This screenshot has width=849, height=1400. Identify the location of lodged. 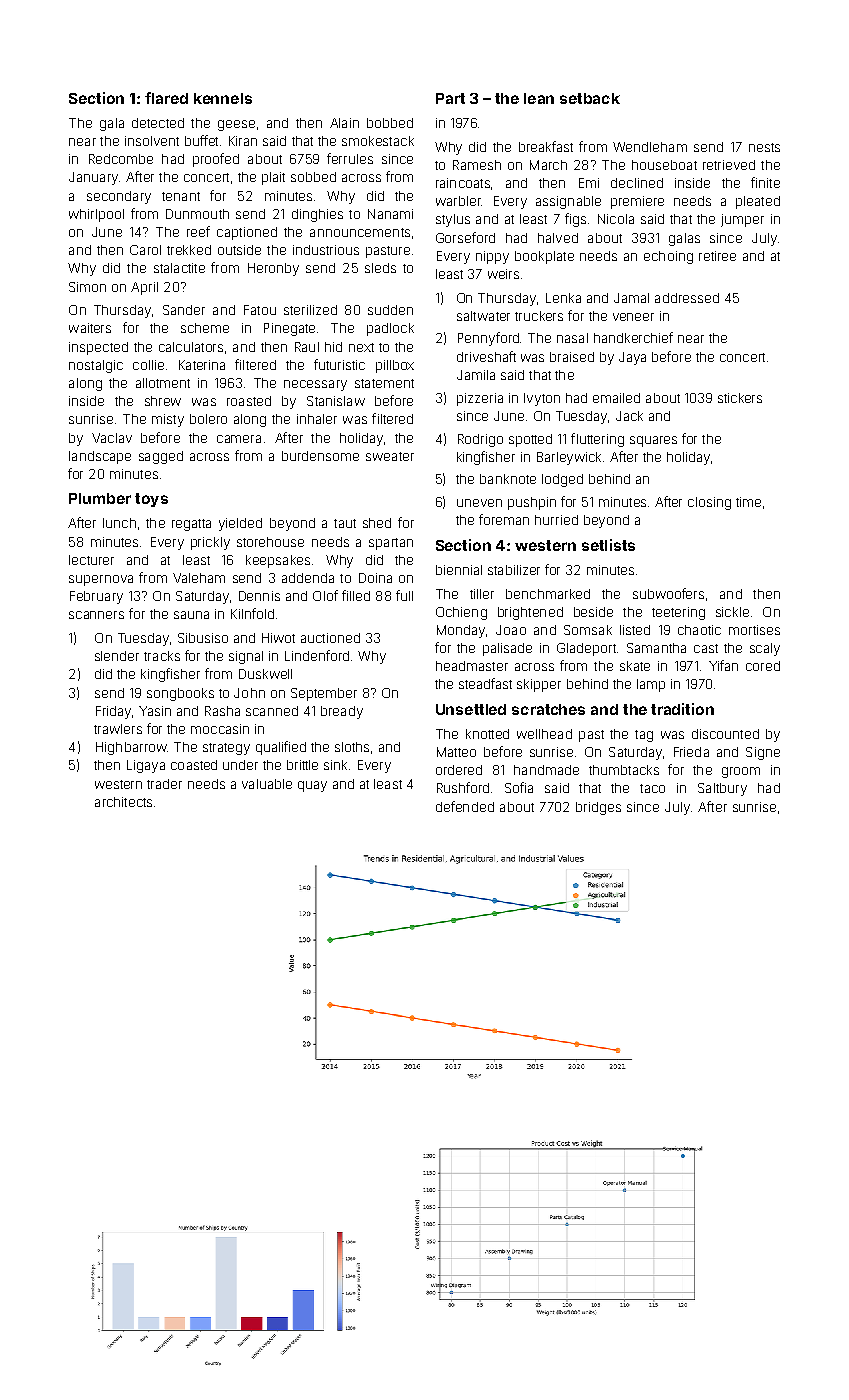
(562, 480).
